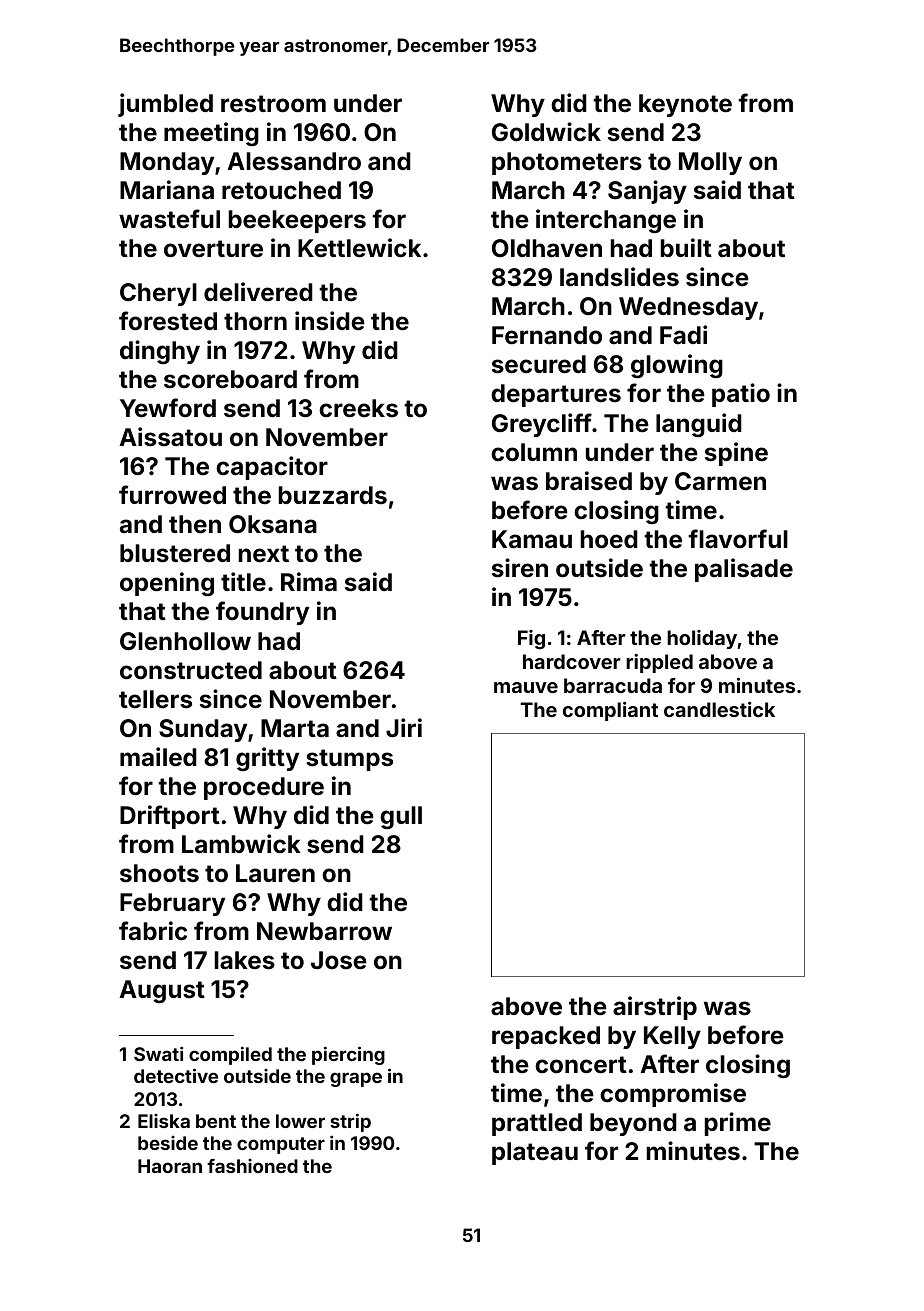 The height and width of the page is (1311, 924). I want to click on Kelly, so click(672, 1037).
